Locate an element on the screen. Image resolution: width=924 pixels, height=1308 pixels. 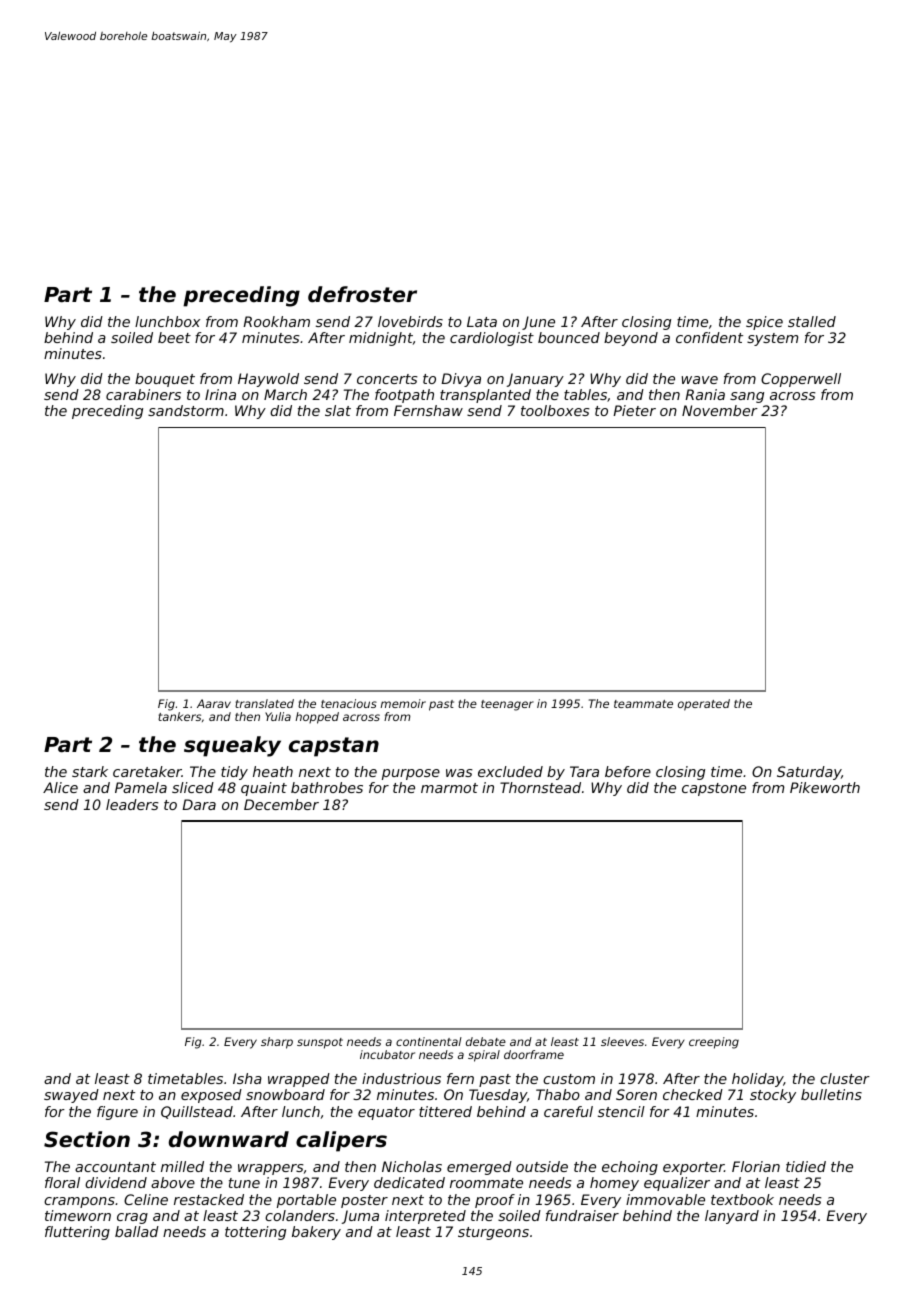
carabiners is located at coordinates (143, 394).
